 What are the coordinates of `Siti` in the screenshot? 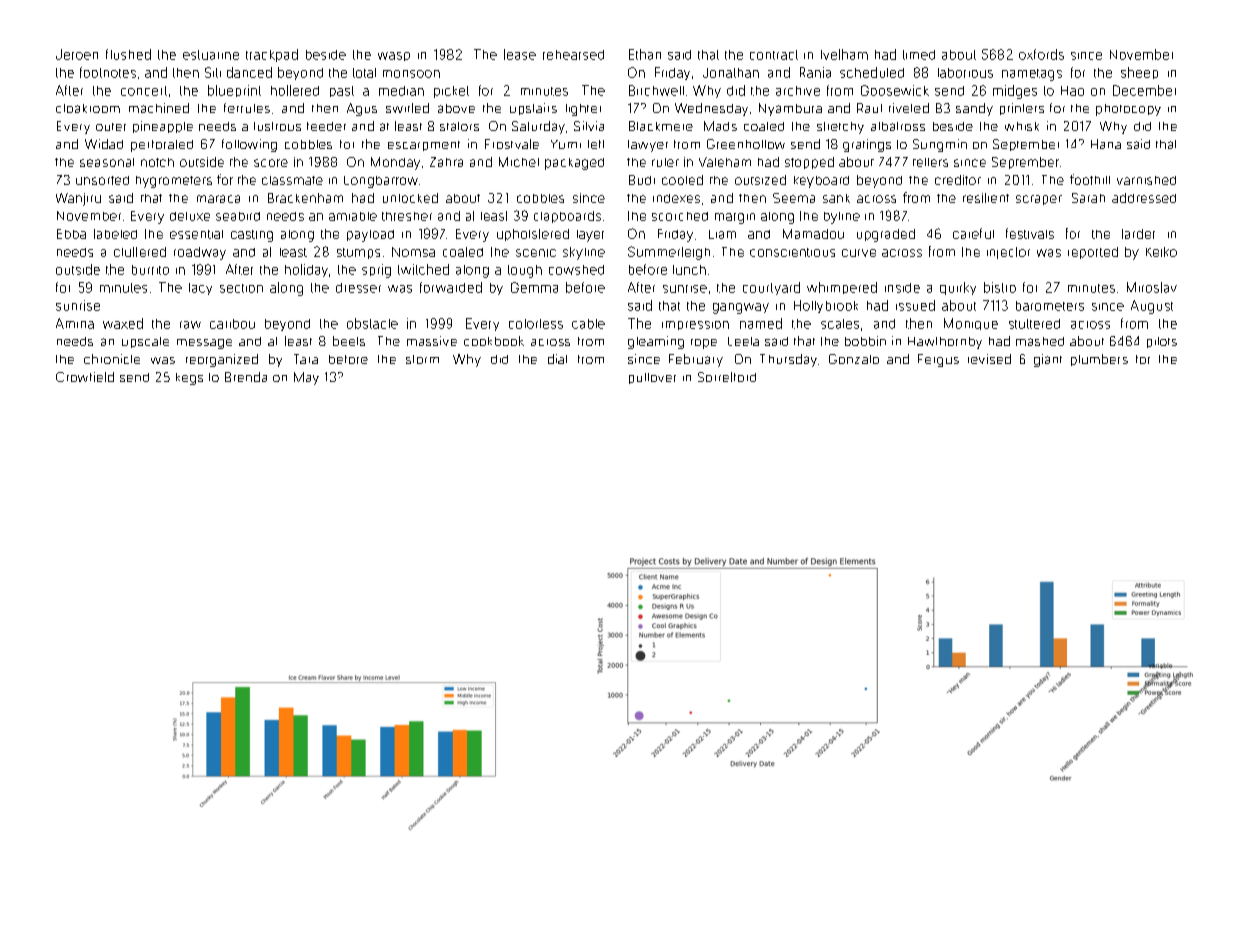 It's located at (213, 72).
